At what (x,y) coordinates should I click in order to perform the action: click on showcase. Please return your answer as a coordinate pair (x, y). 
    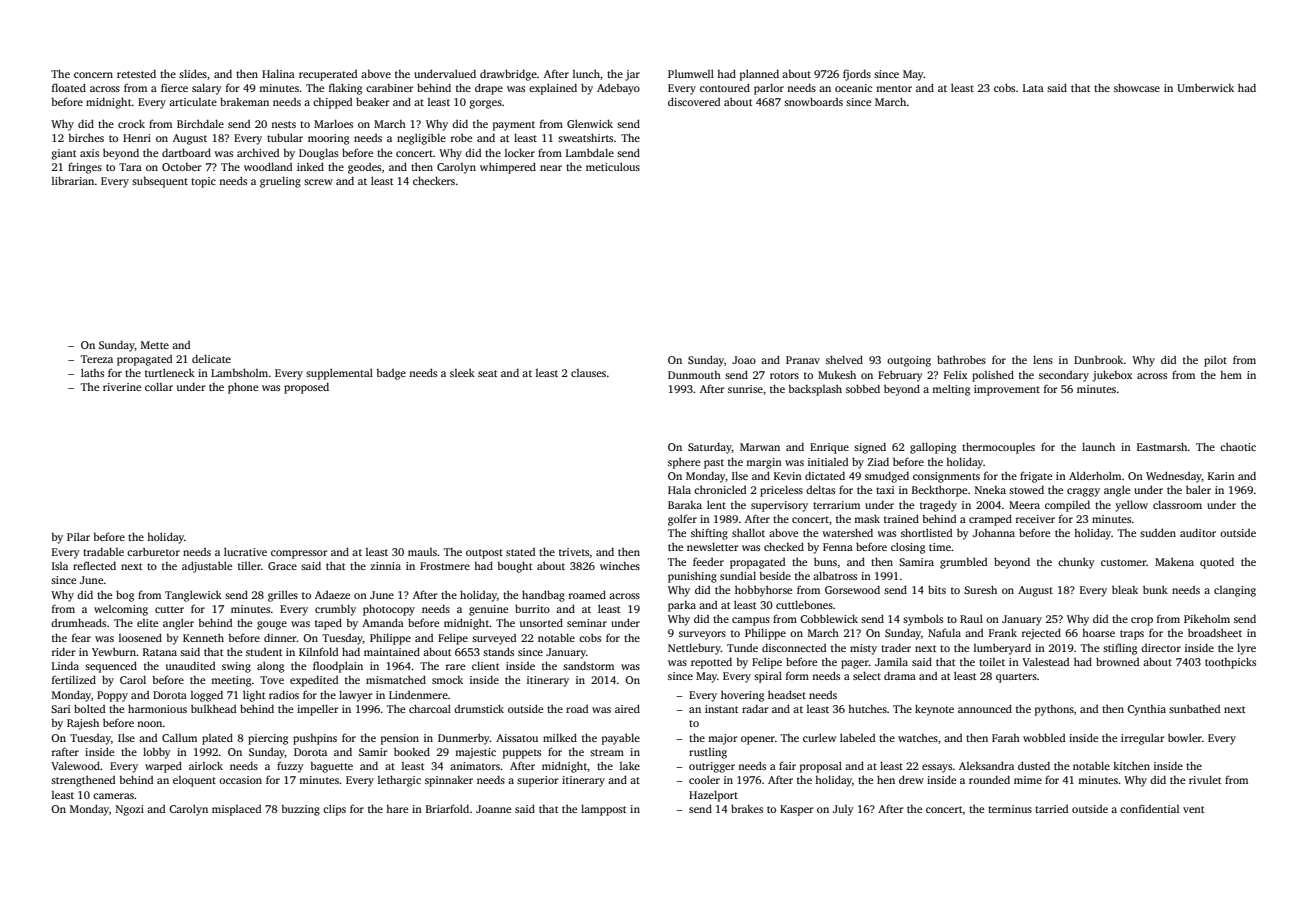
    Looking at the image, I should click on (1137, 87).
